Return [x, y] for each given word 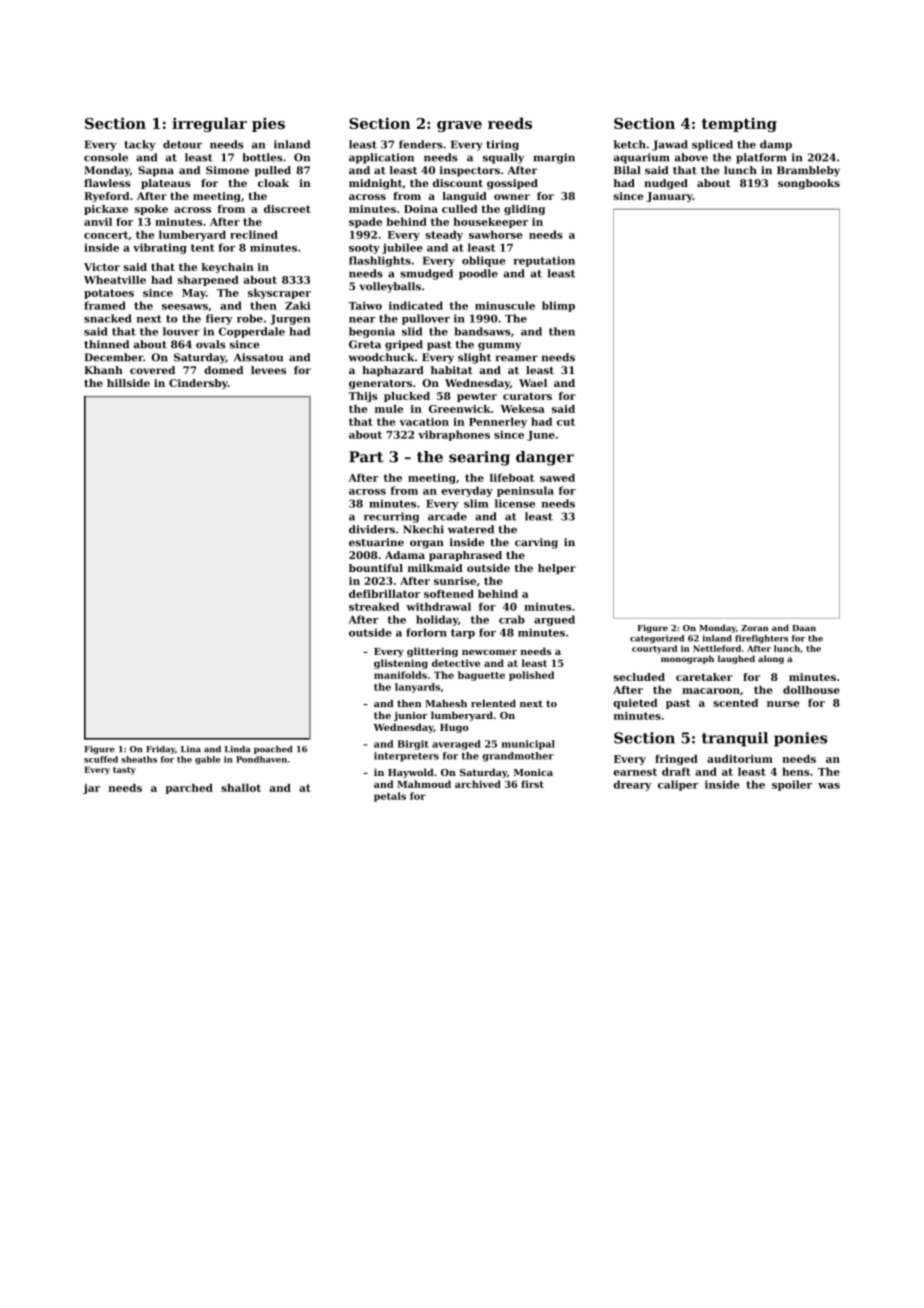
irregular [209, 124]
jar [91, 789]
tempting [739, 125]
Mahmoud [424, 784]
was [829, 786]
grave [459, 126]
